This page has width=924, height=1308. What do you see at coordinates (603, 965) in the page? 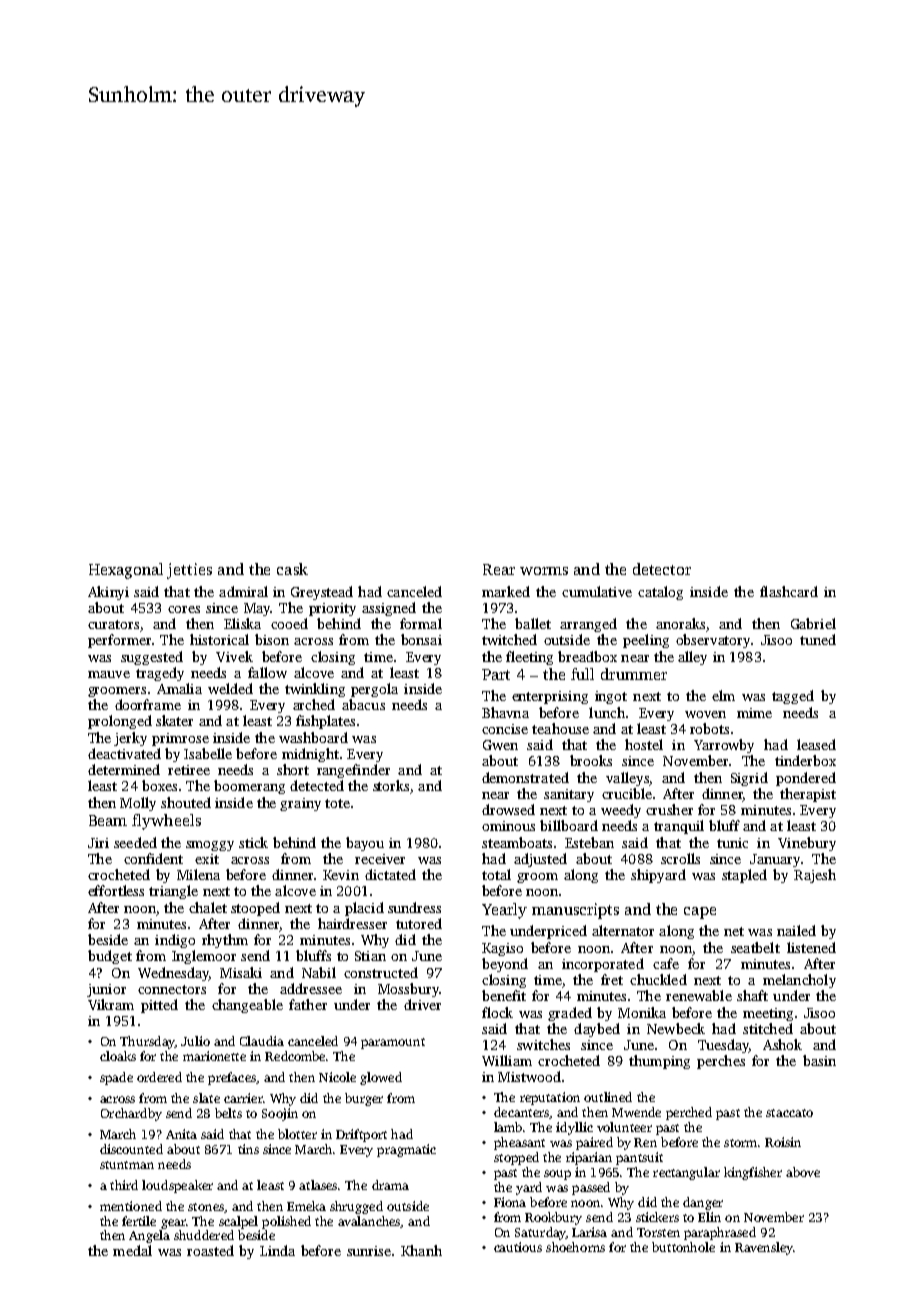
I see `incorporated` at bounding box center [603, 965].
